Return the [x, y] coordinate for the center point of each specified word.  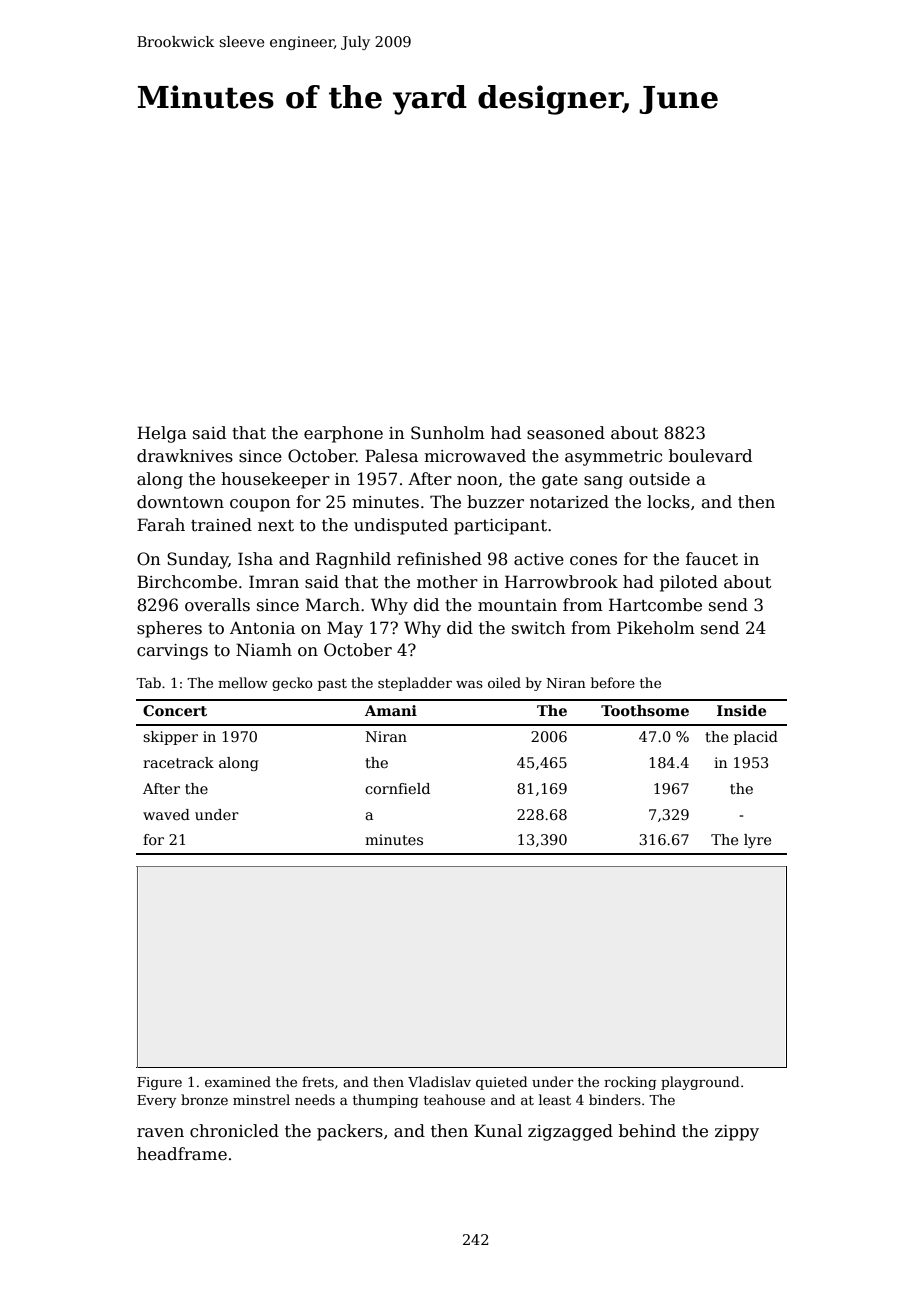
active [539, 559]
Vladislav [439, 1081]
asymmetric [613, 458]
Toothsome [645, 710]
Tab [148, 682]
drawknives [185, 456]
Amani [391, 710]
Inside [741, 710]
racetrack [178, 762]
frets [318, 1081]
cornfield [397, 788]
